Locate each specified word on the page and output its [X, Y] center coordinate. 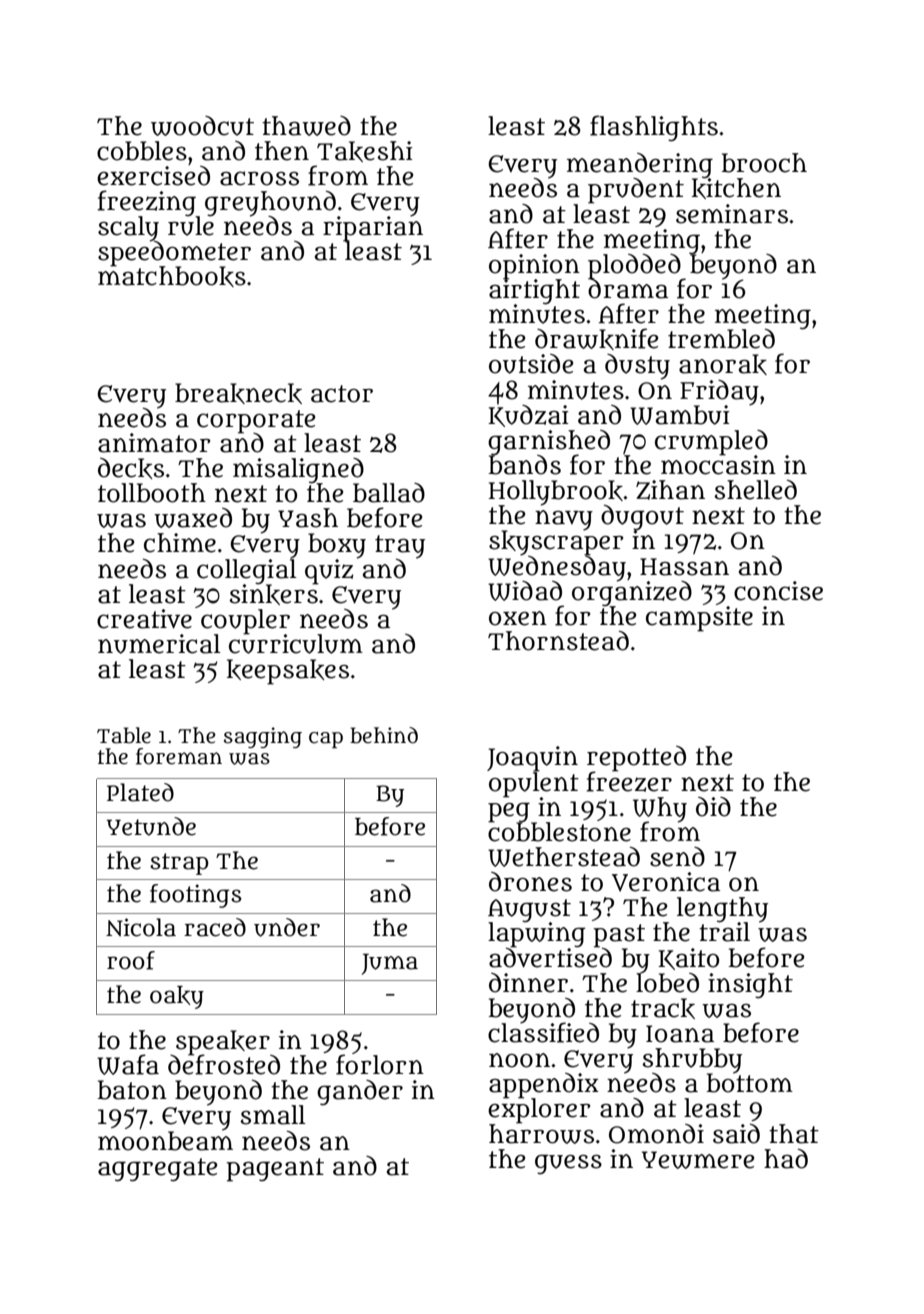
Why [660, 809]
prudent [636, 191]
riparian [373, 228]
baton [132, 1090]
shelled [756, 490]
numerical [159, 644]
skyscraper [556, 543]
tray [400, 546]
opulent [534, 784]
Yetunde [151, 826]
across [259, 178]
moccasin [718, 465]
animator [154, 443]
